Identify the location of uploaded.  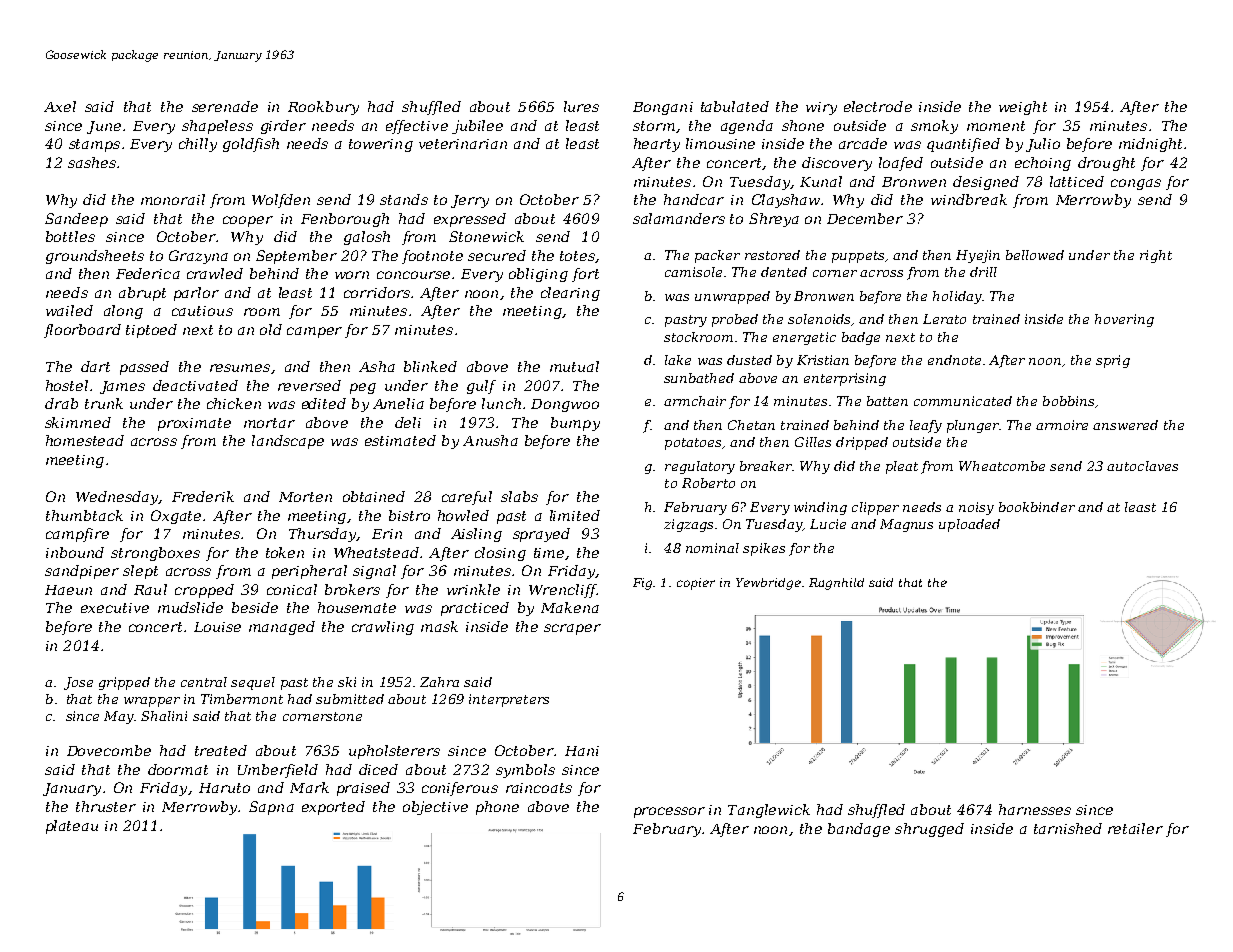
(969, 525).
